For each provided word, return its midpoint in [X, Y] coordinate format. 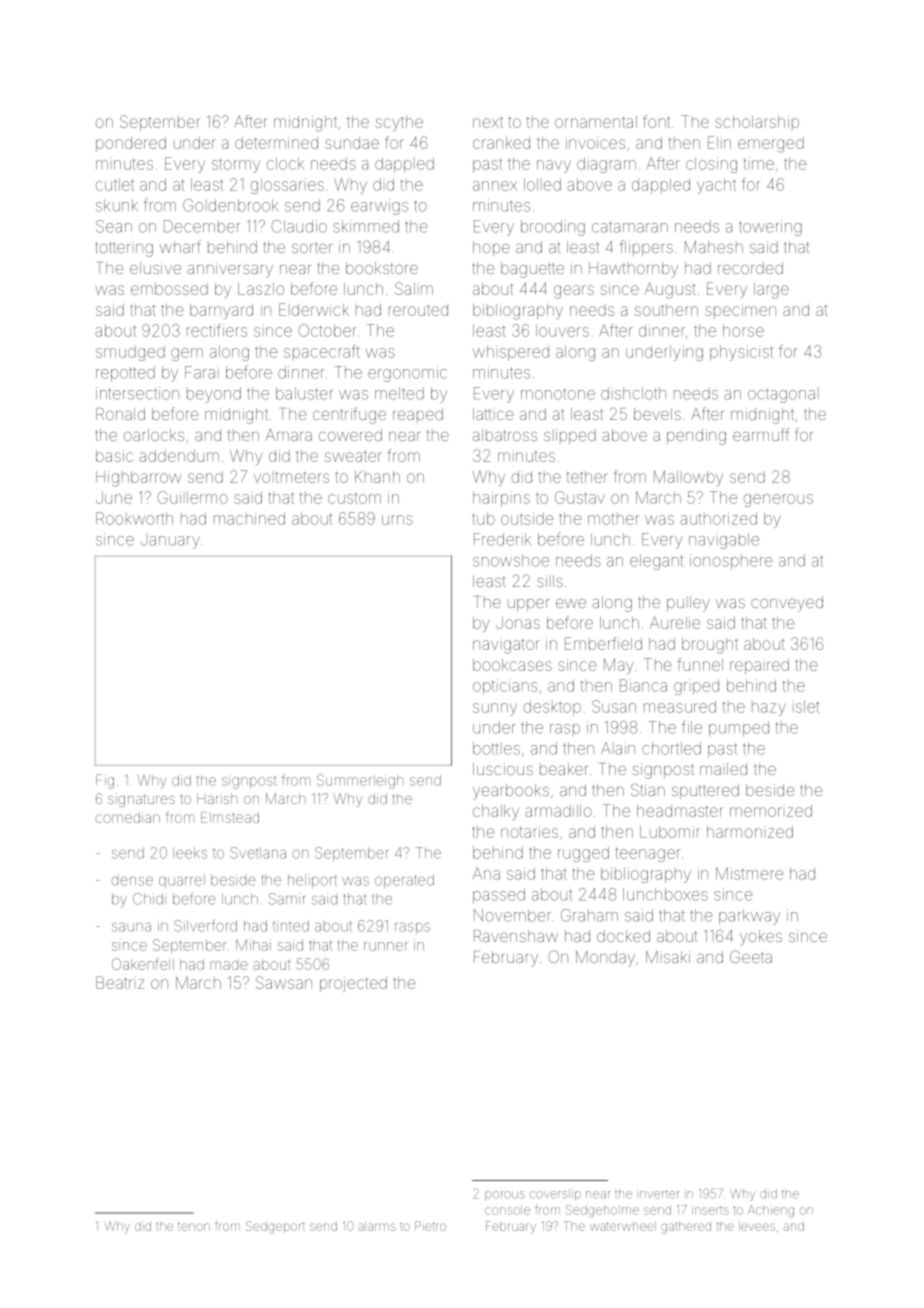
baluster [304, 393]
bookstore [382, 268]
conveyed [787, 604]
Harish [217, 798]
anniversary [230, 270]
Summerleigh [360, 781]
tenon [194, 1226]
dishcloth [633, 393]
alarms [376, 1226]
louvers [562, 331]
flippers [646, 248]
